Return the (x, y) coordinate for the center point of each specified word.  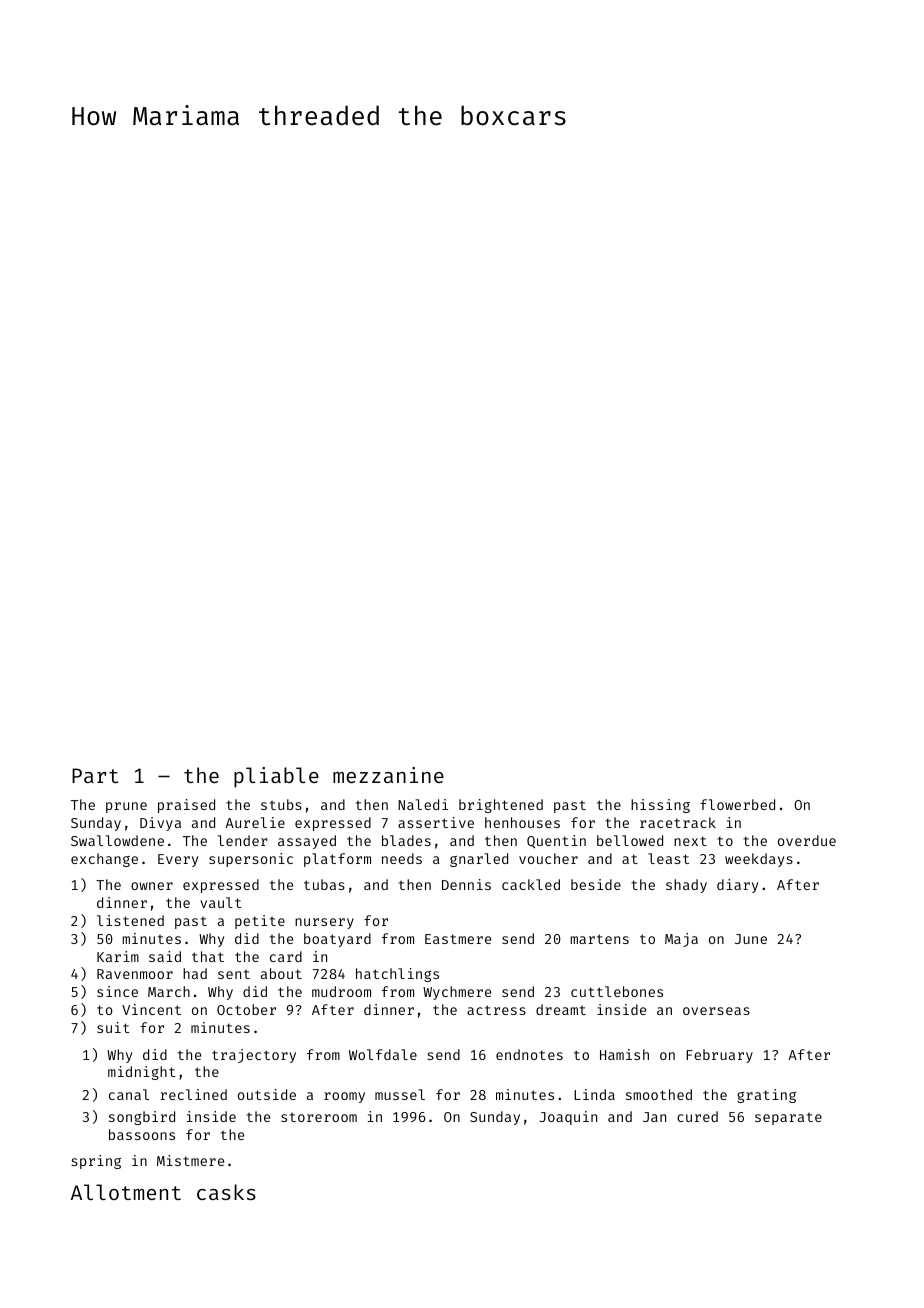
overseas (716, 1011)
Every (178, 860)
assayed (307, 842)
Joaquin (568, 1118)
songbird (142, 1118)
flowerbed (737, 804)
